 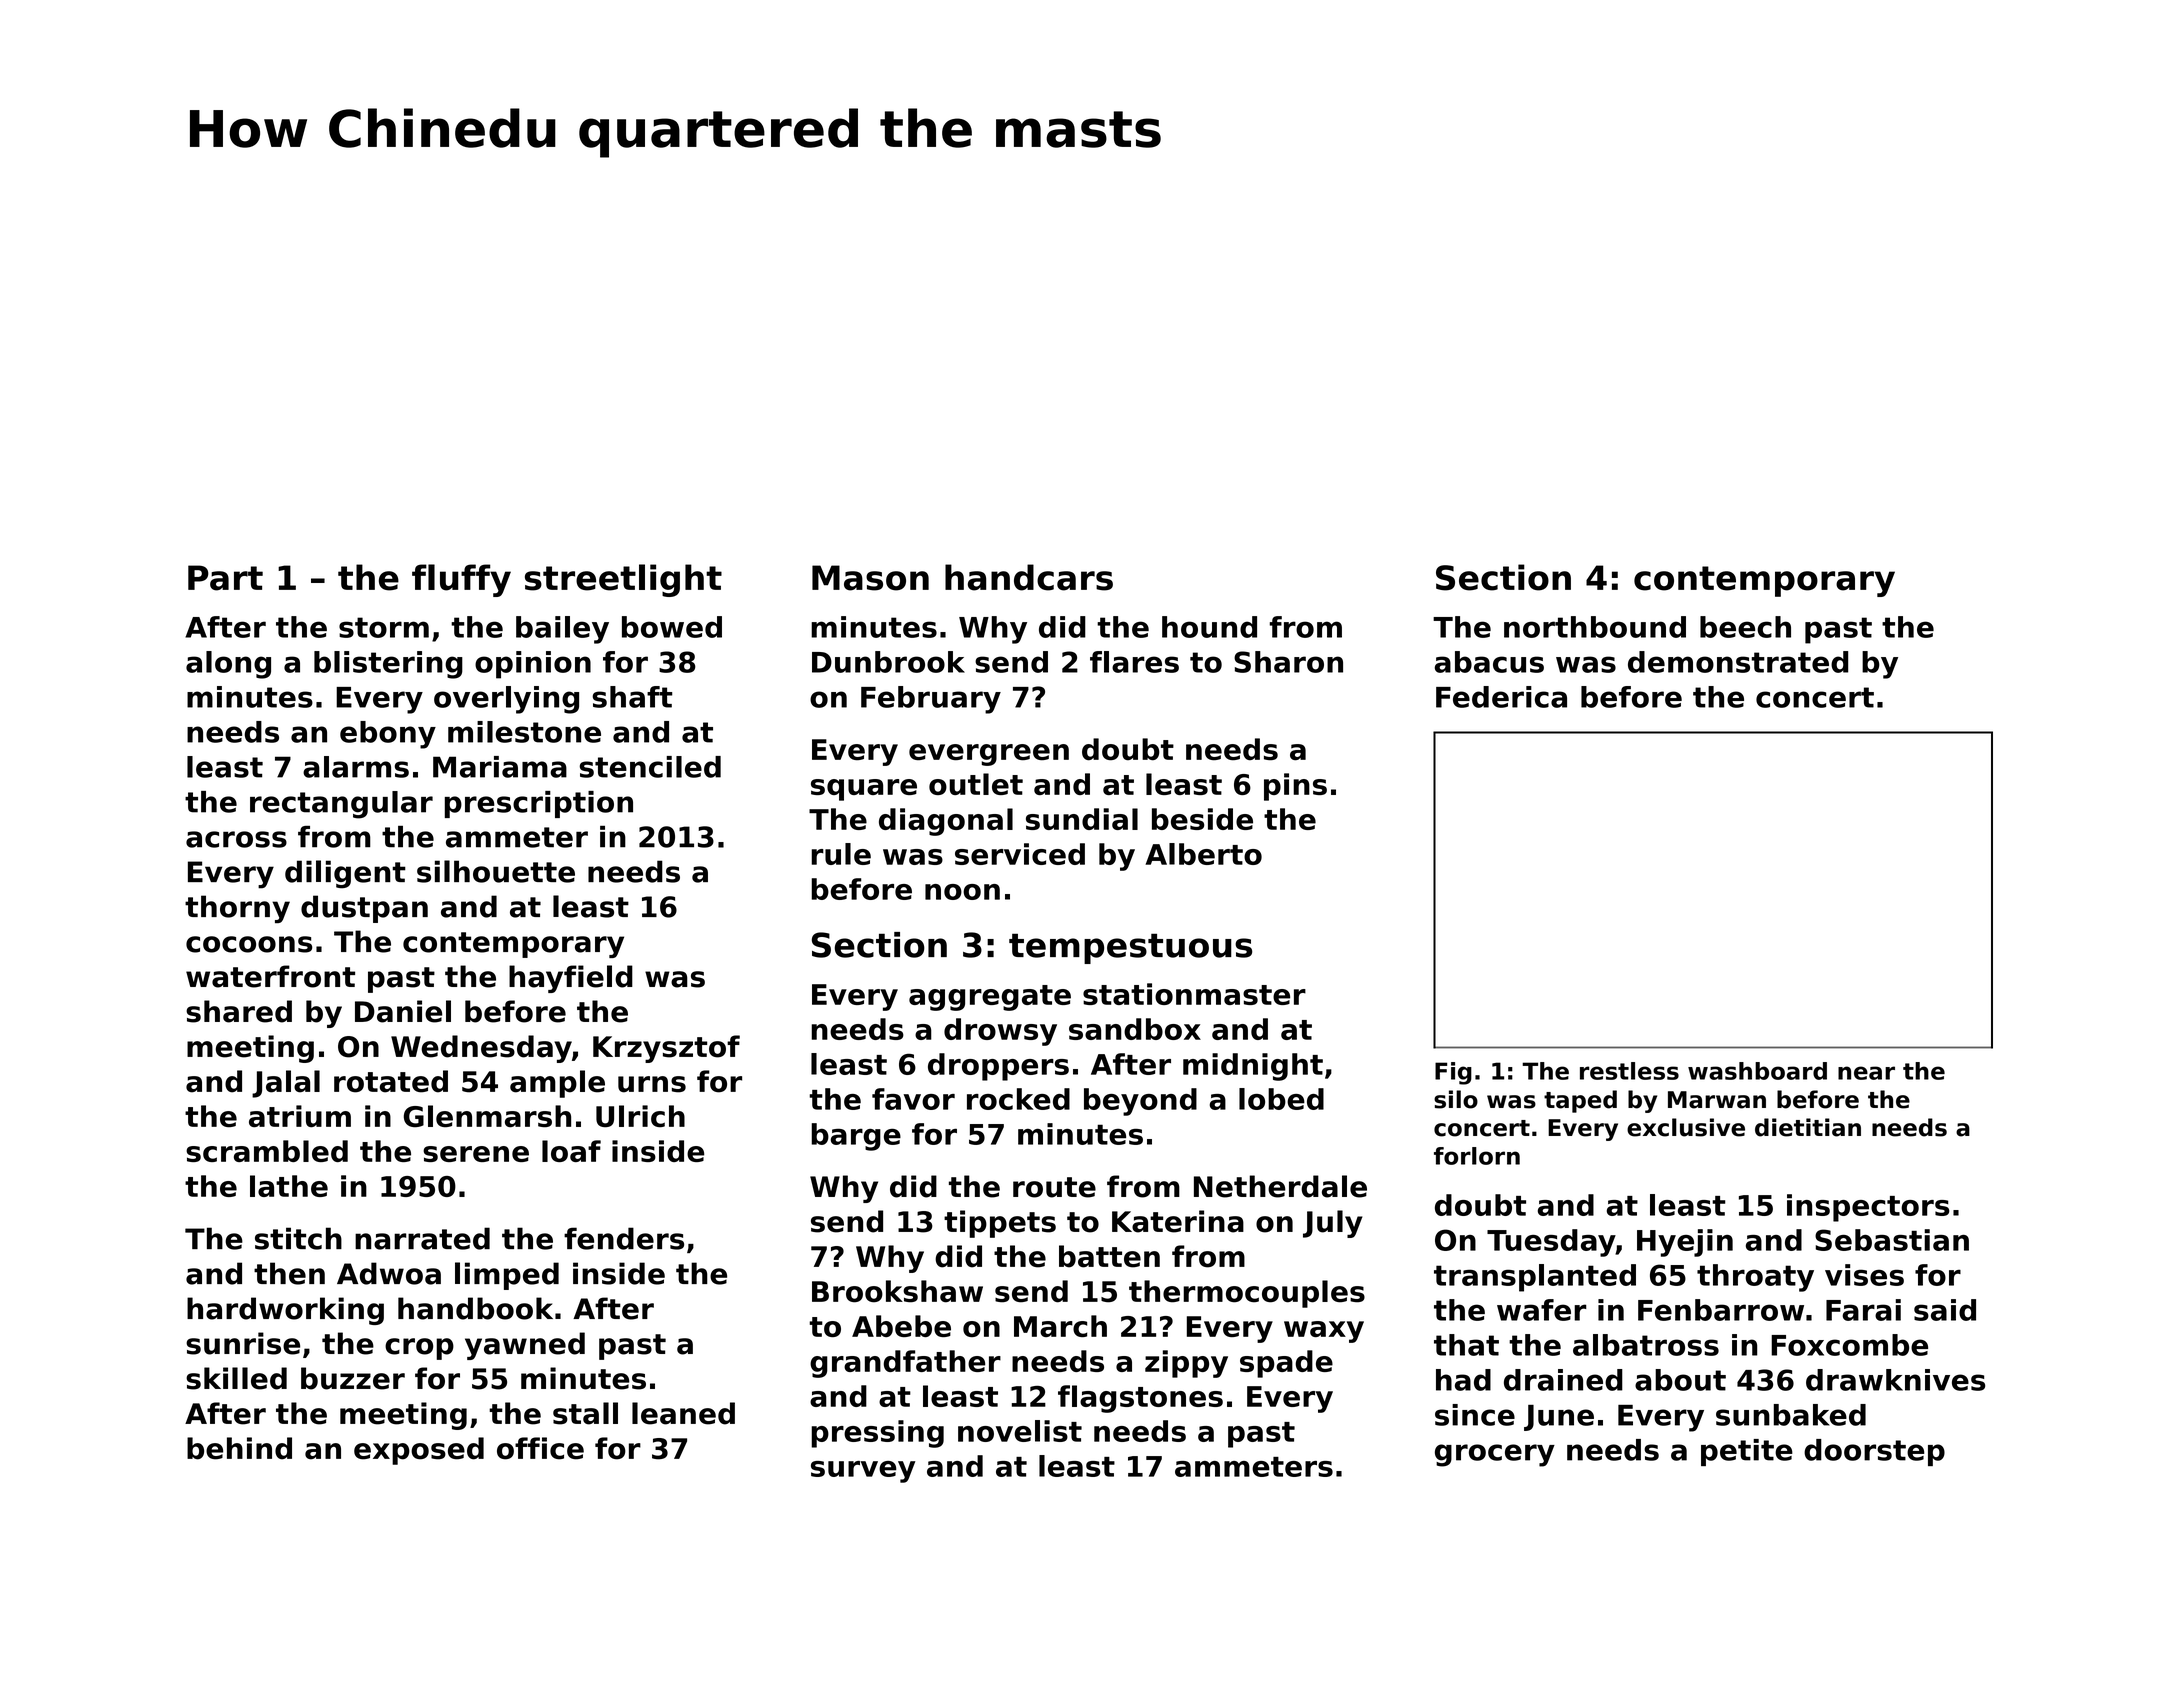 What do you see at coordinates (228, 665) in the screenshot?
I see `along` at bounding box center [228, 665].
